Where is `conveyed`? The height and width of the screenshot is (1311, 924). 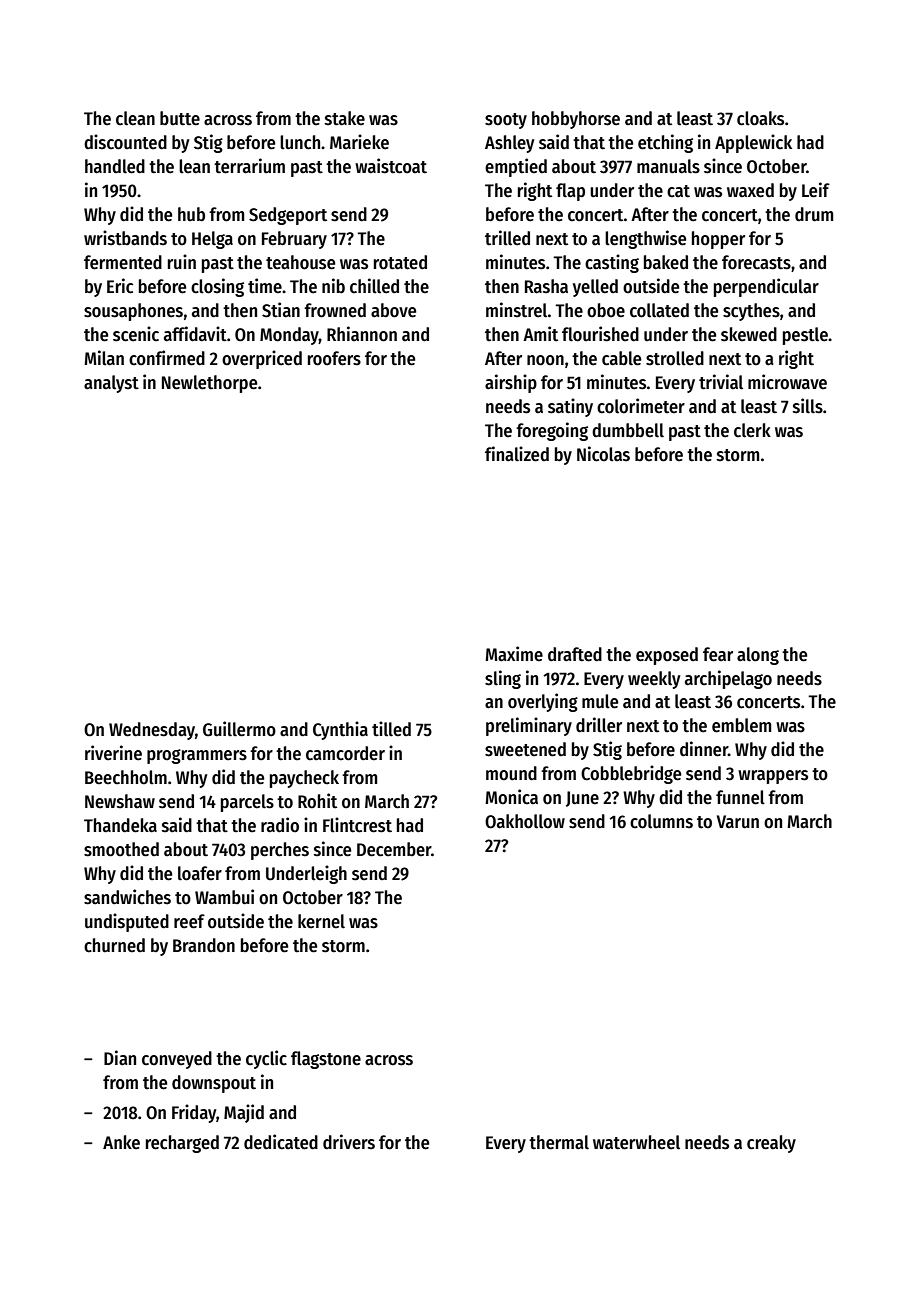
conveyed is located at coordinates (177, 1060).
